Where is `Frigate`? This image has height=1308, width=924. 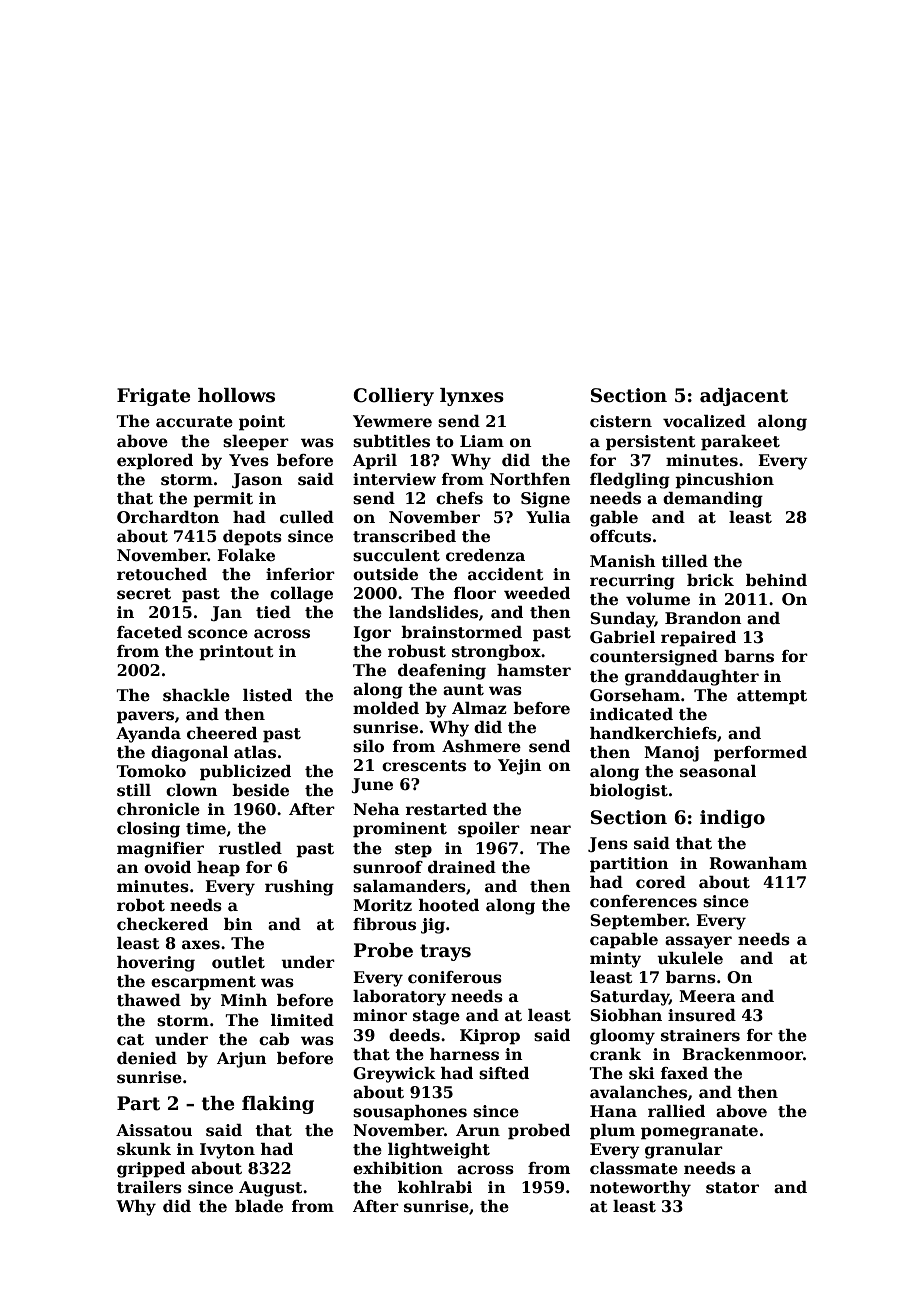 Frigate is located at coordinates (153, 397).
